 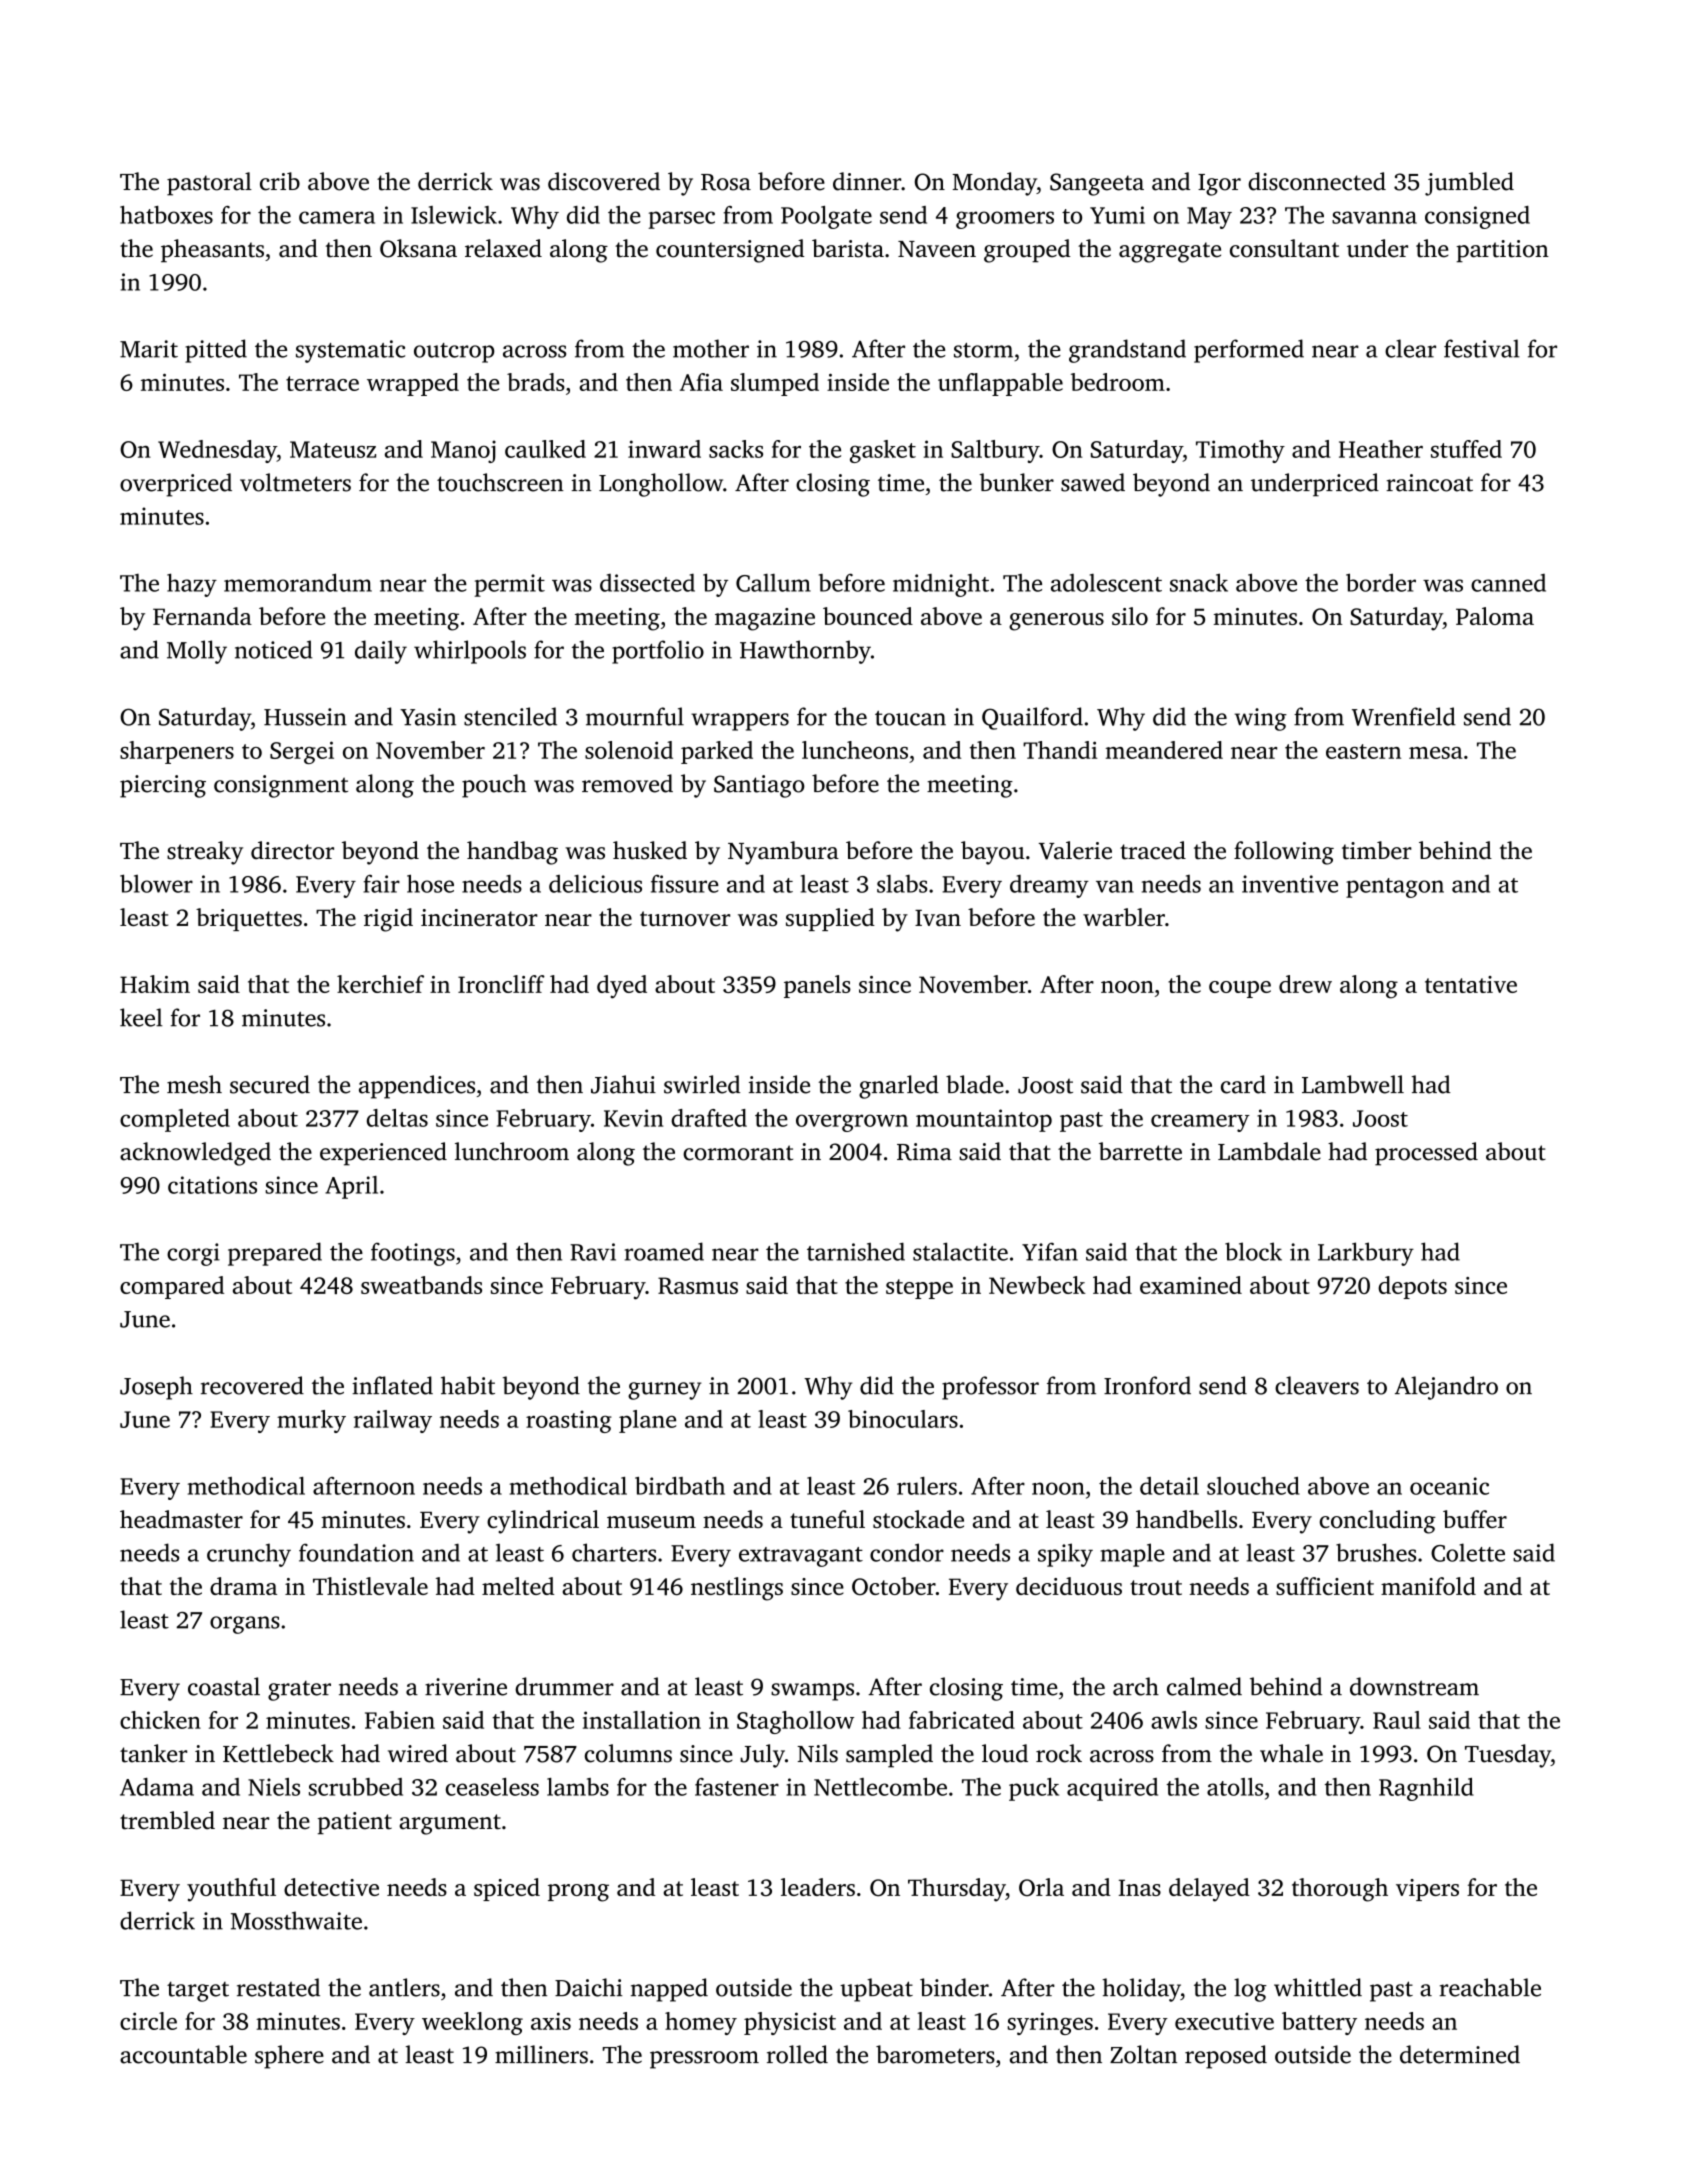 I want to click on argument, so click(x=450, y=1824).
